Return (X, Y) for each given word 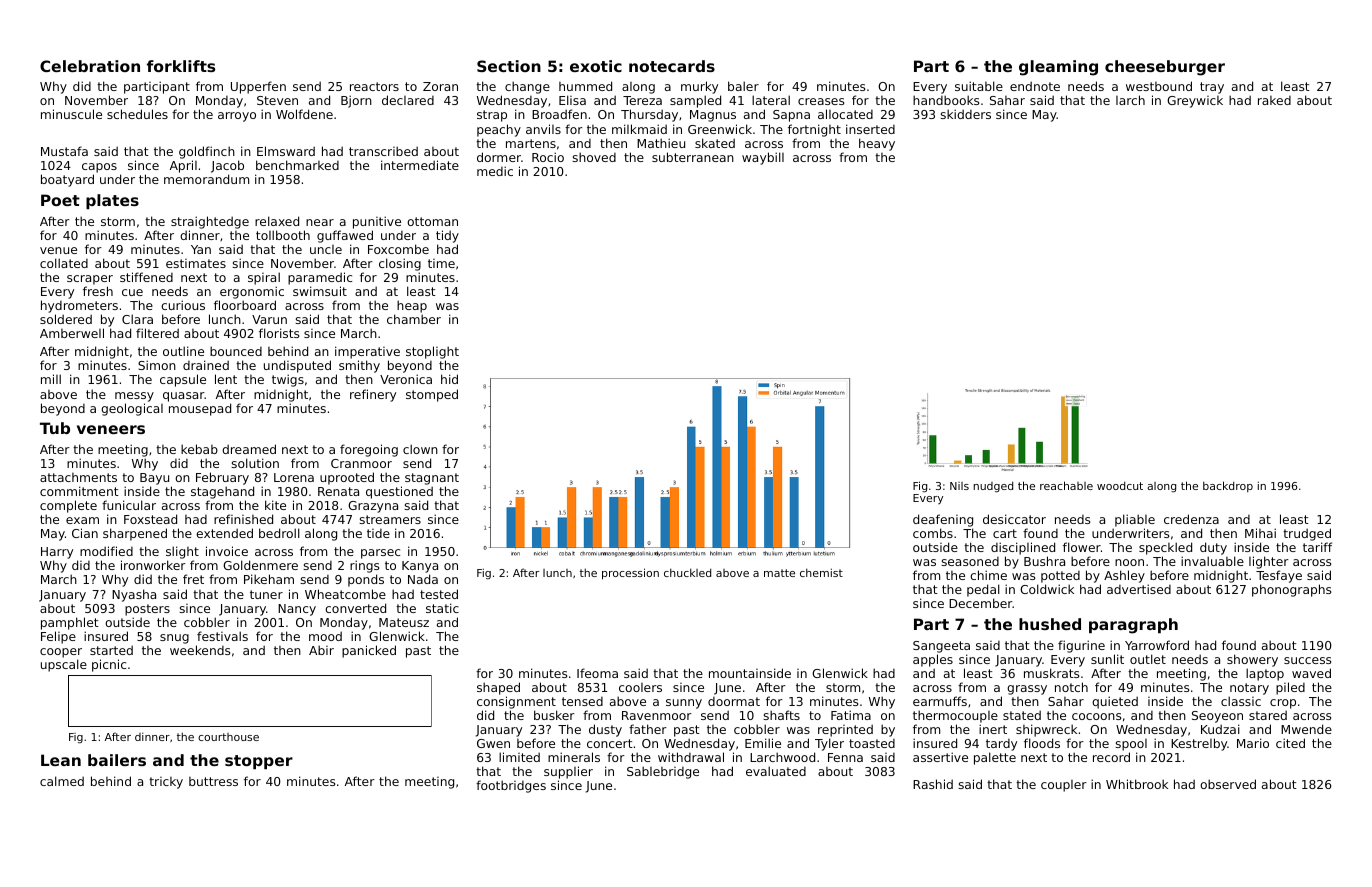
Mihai (1260, 533)
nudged (993, 487)
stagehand (222, 492)
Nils (959, 486)
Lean (61, 760)
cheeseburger (1165, 68)
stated (1022, 715)
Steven (277, 100)
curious (183, 305)
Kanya (420, 568)
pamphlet (70, 623)
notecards (672, 66)
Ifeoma (597, 673)
